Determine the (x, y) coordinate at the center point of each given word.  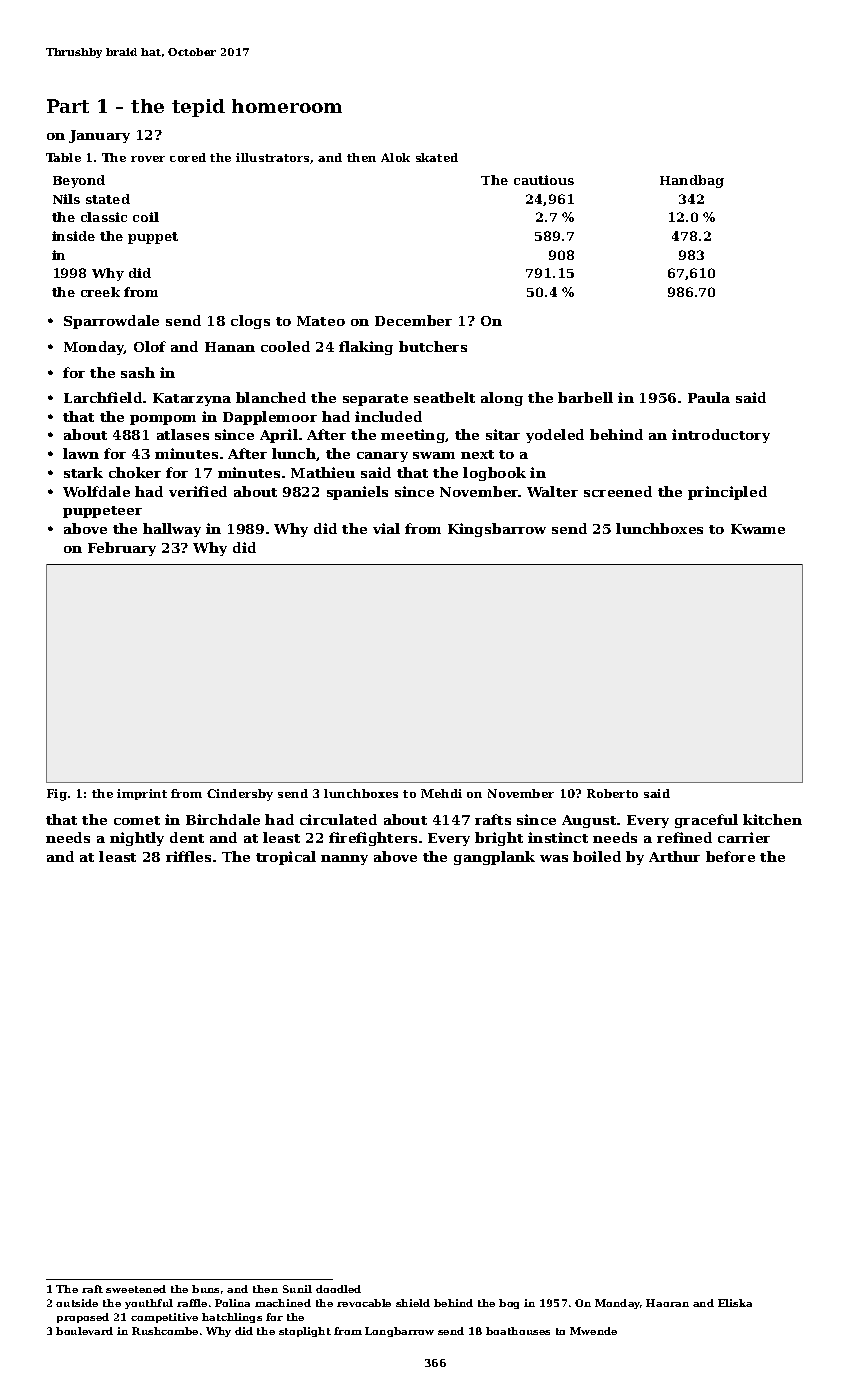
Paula (709, 397)
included (388, 416)
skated (437, 157)
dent (187, 837)
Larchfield (103, 397)
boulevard (84, 1331)
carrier (744, 837)
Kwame (758, 529)
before (730, 856)
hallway (172, 530)
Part (68, 106)
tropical (286, 858)
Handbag (692, 181)
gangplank (494, 858)
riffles (188, 856)
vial (386, 528)
